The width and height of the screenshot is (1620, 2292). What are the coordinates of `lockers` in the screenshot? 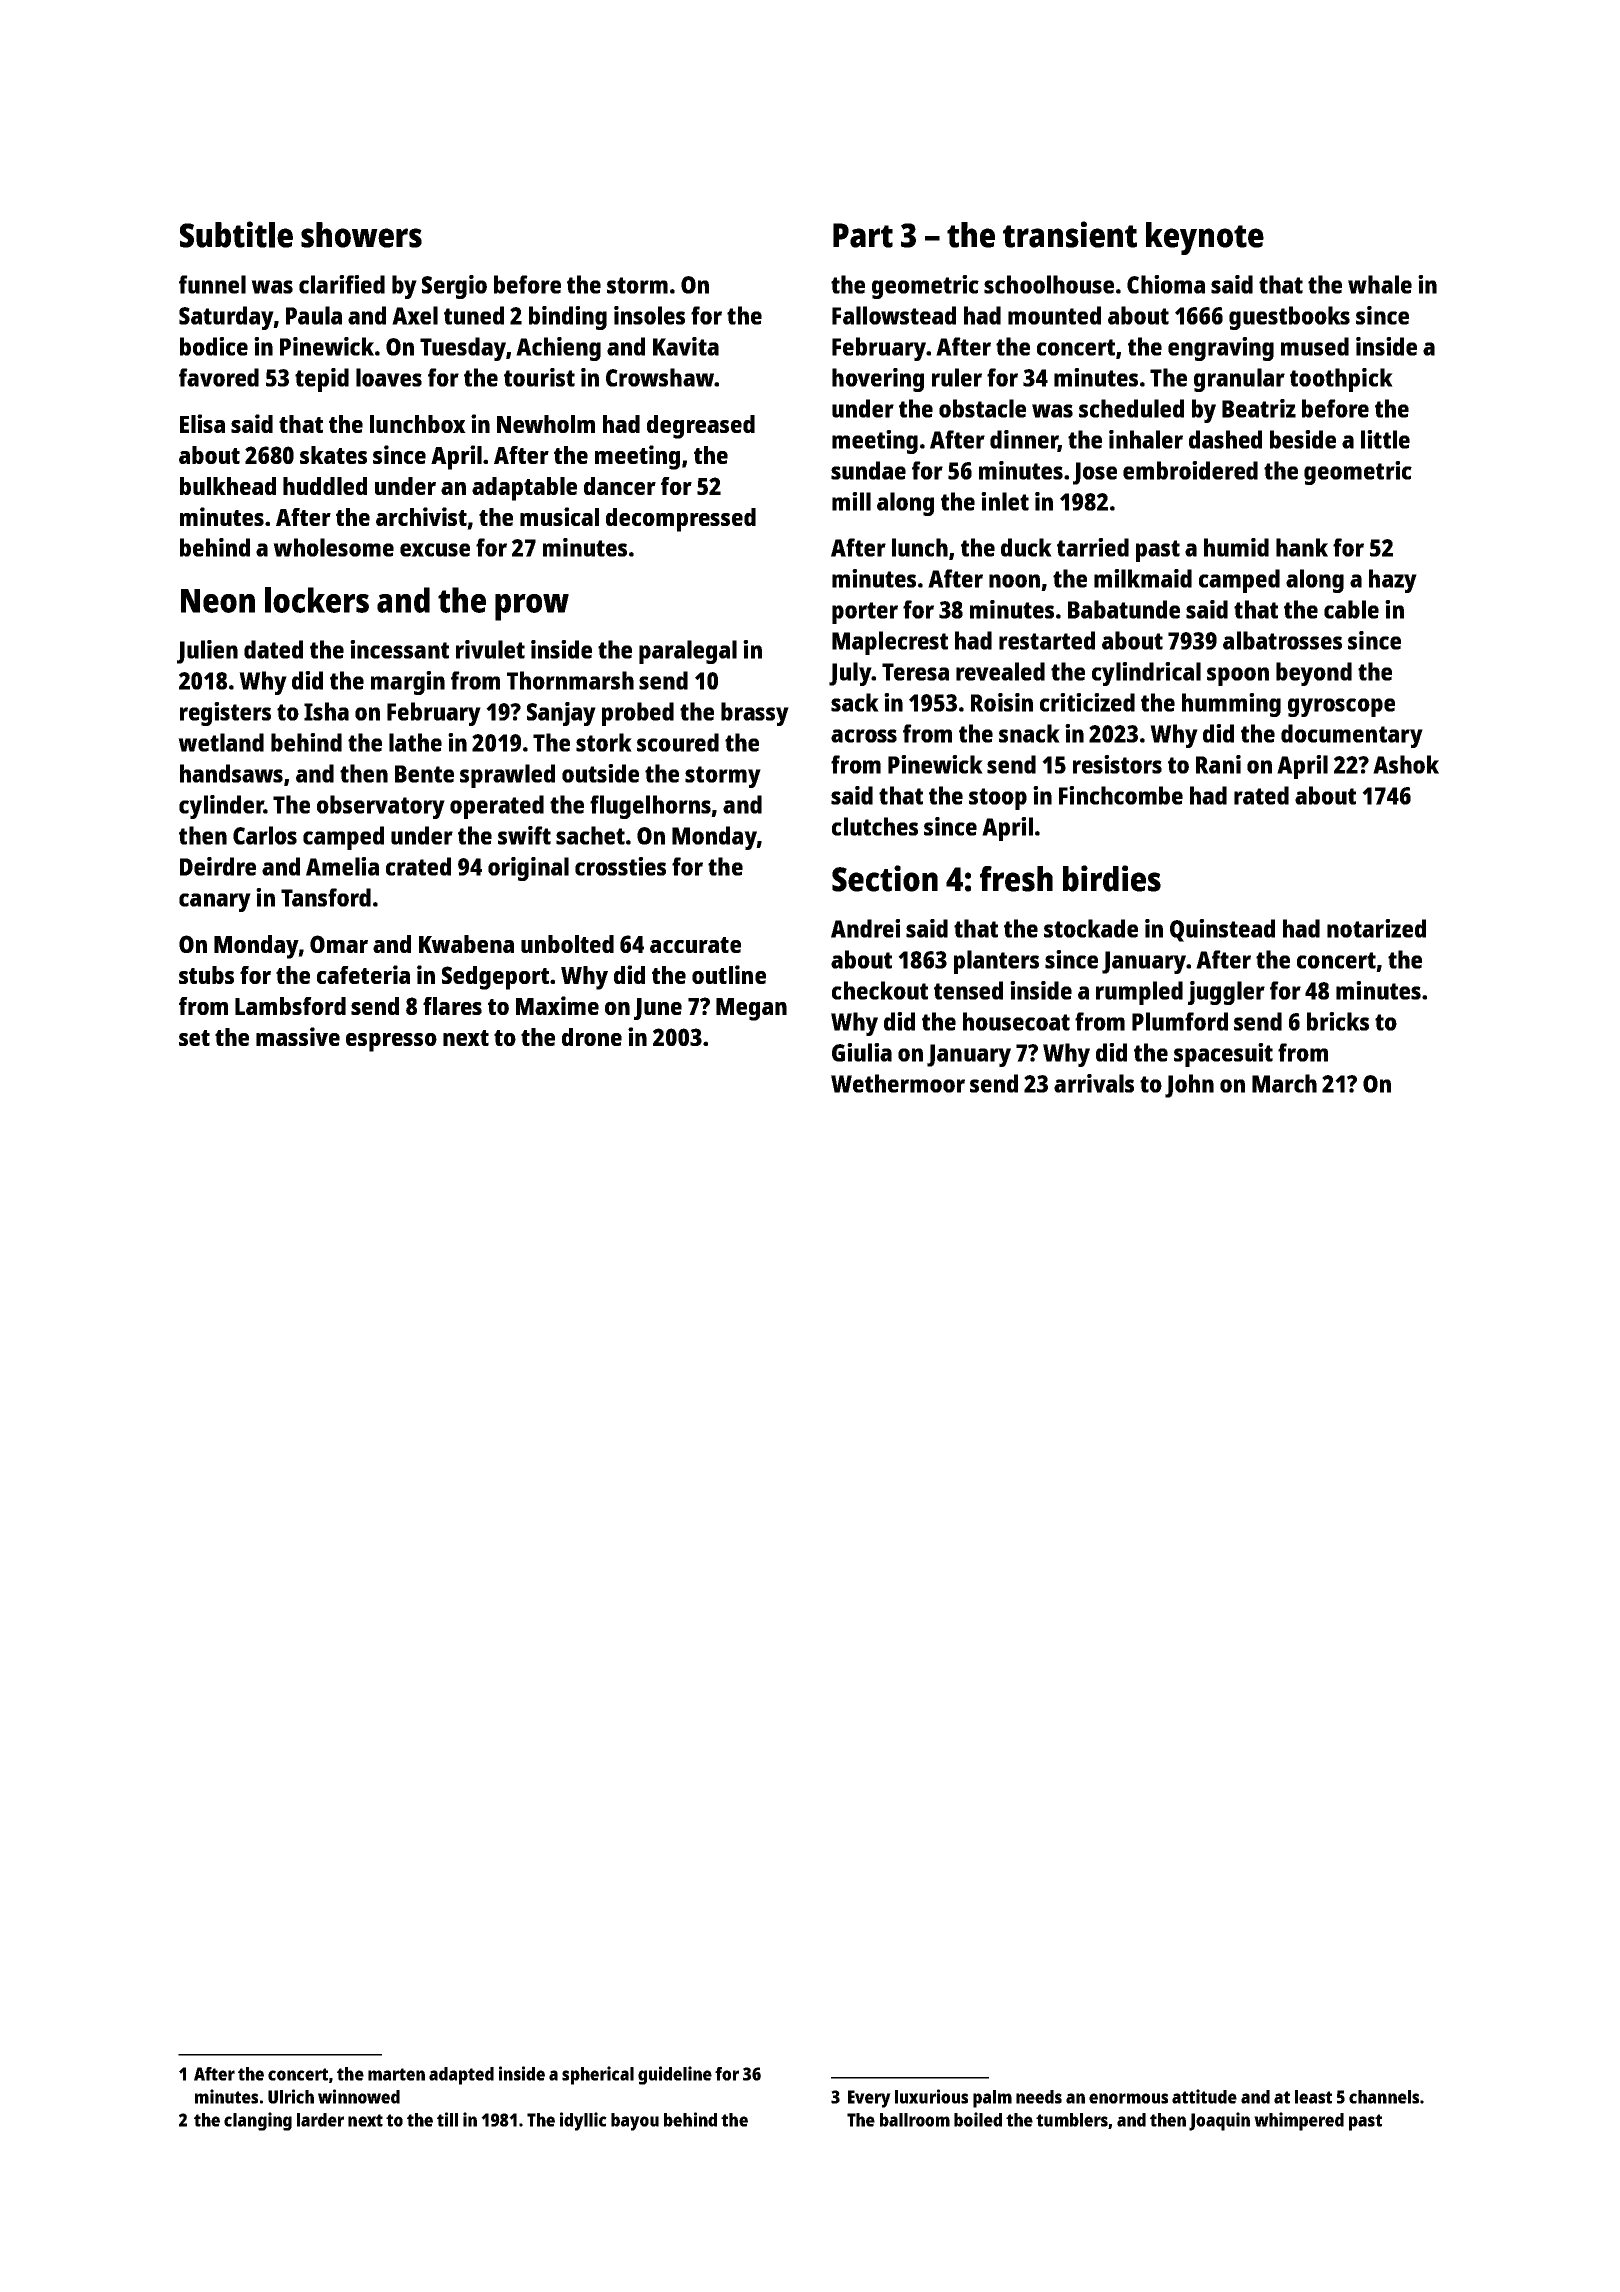 It's located at (317, 600).
